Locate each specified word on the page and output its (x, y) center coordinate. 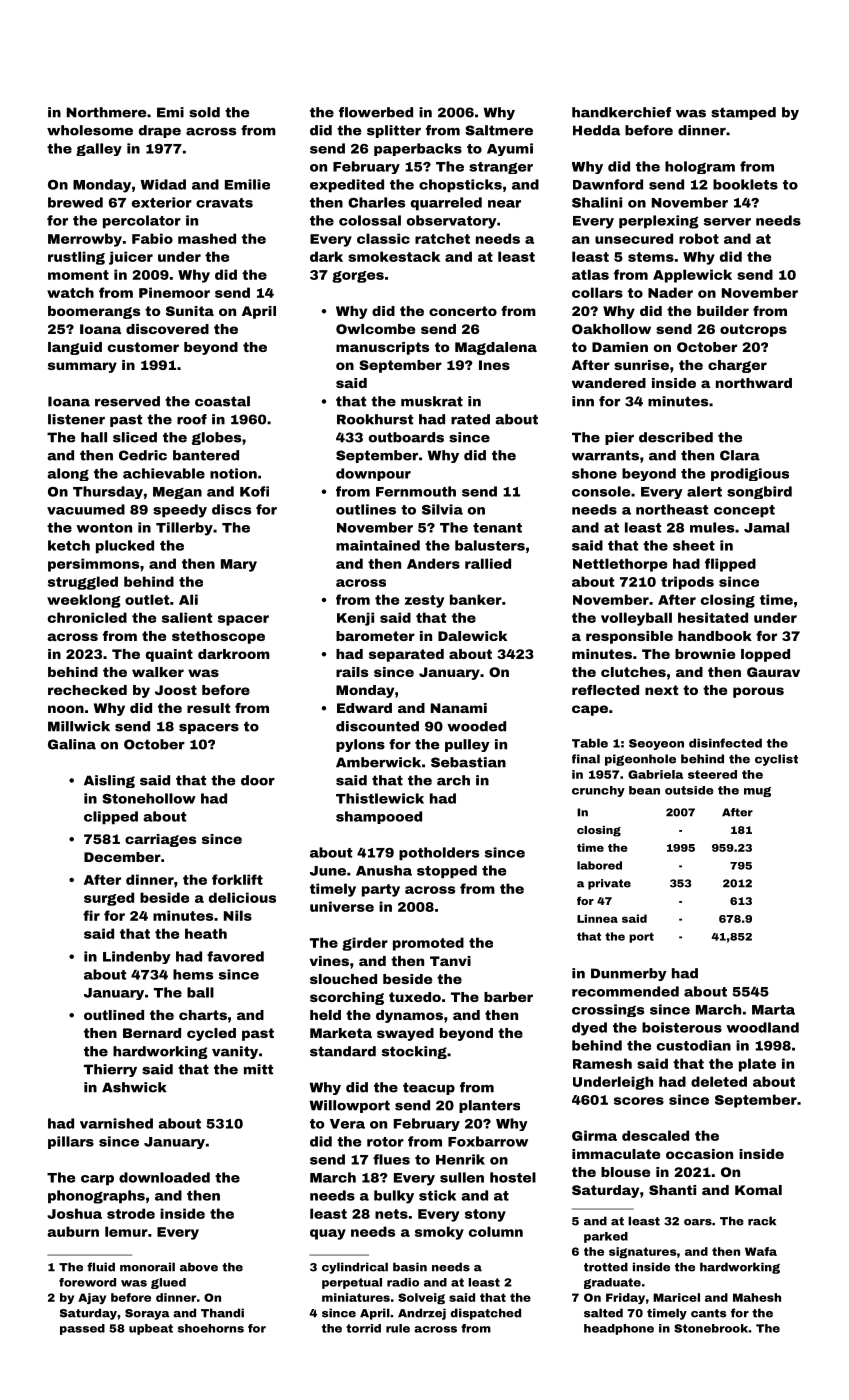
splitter (394, 131)
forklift (237, 879)
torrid (363, 1328)
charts (203, 1015)
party (381, 890)
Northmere (106, 112)
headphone (619, 1329)
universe (342, 906)
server (727, 222)
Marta (773, 1010)
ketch (69, 545)
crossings (608, 1010)
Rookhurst (375, 419)
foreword (87, 1282)
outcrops (753, 330)
